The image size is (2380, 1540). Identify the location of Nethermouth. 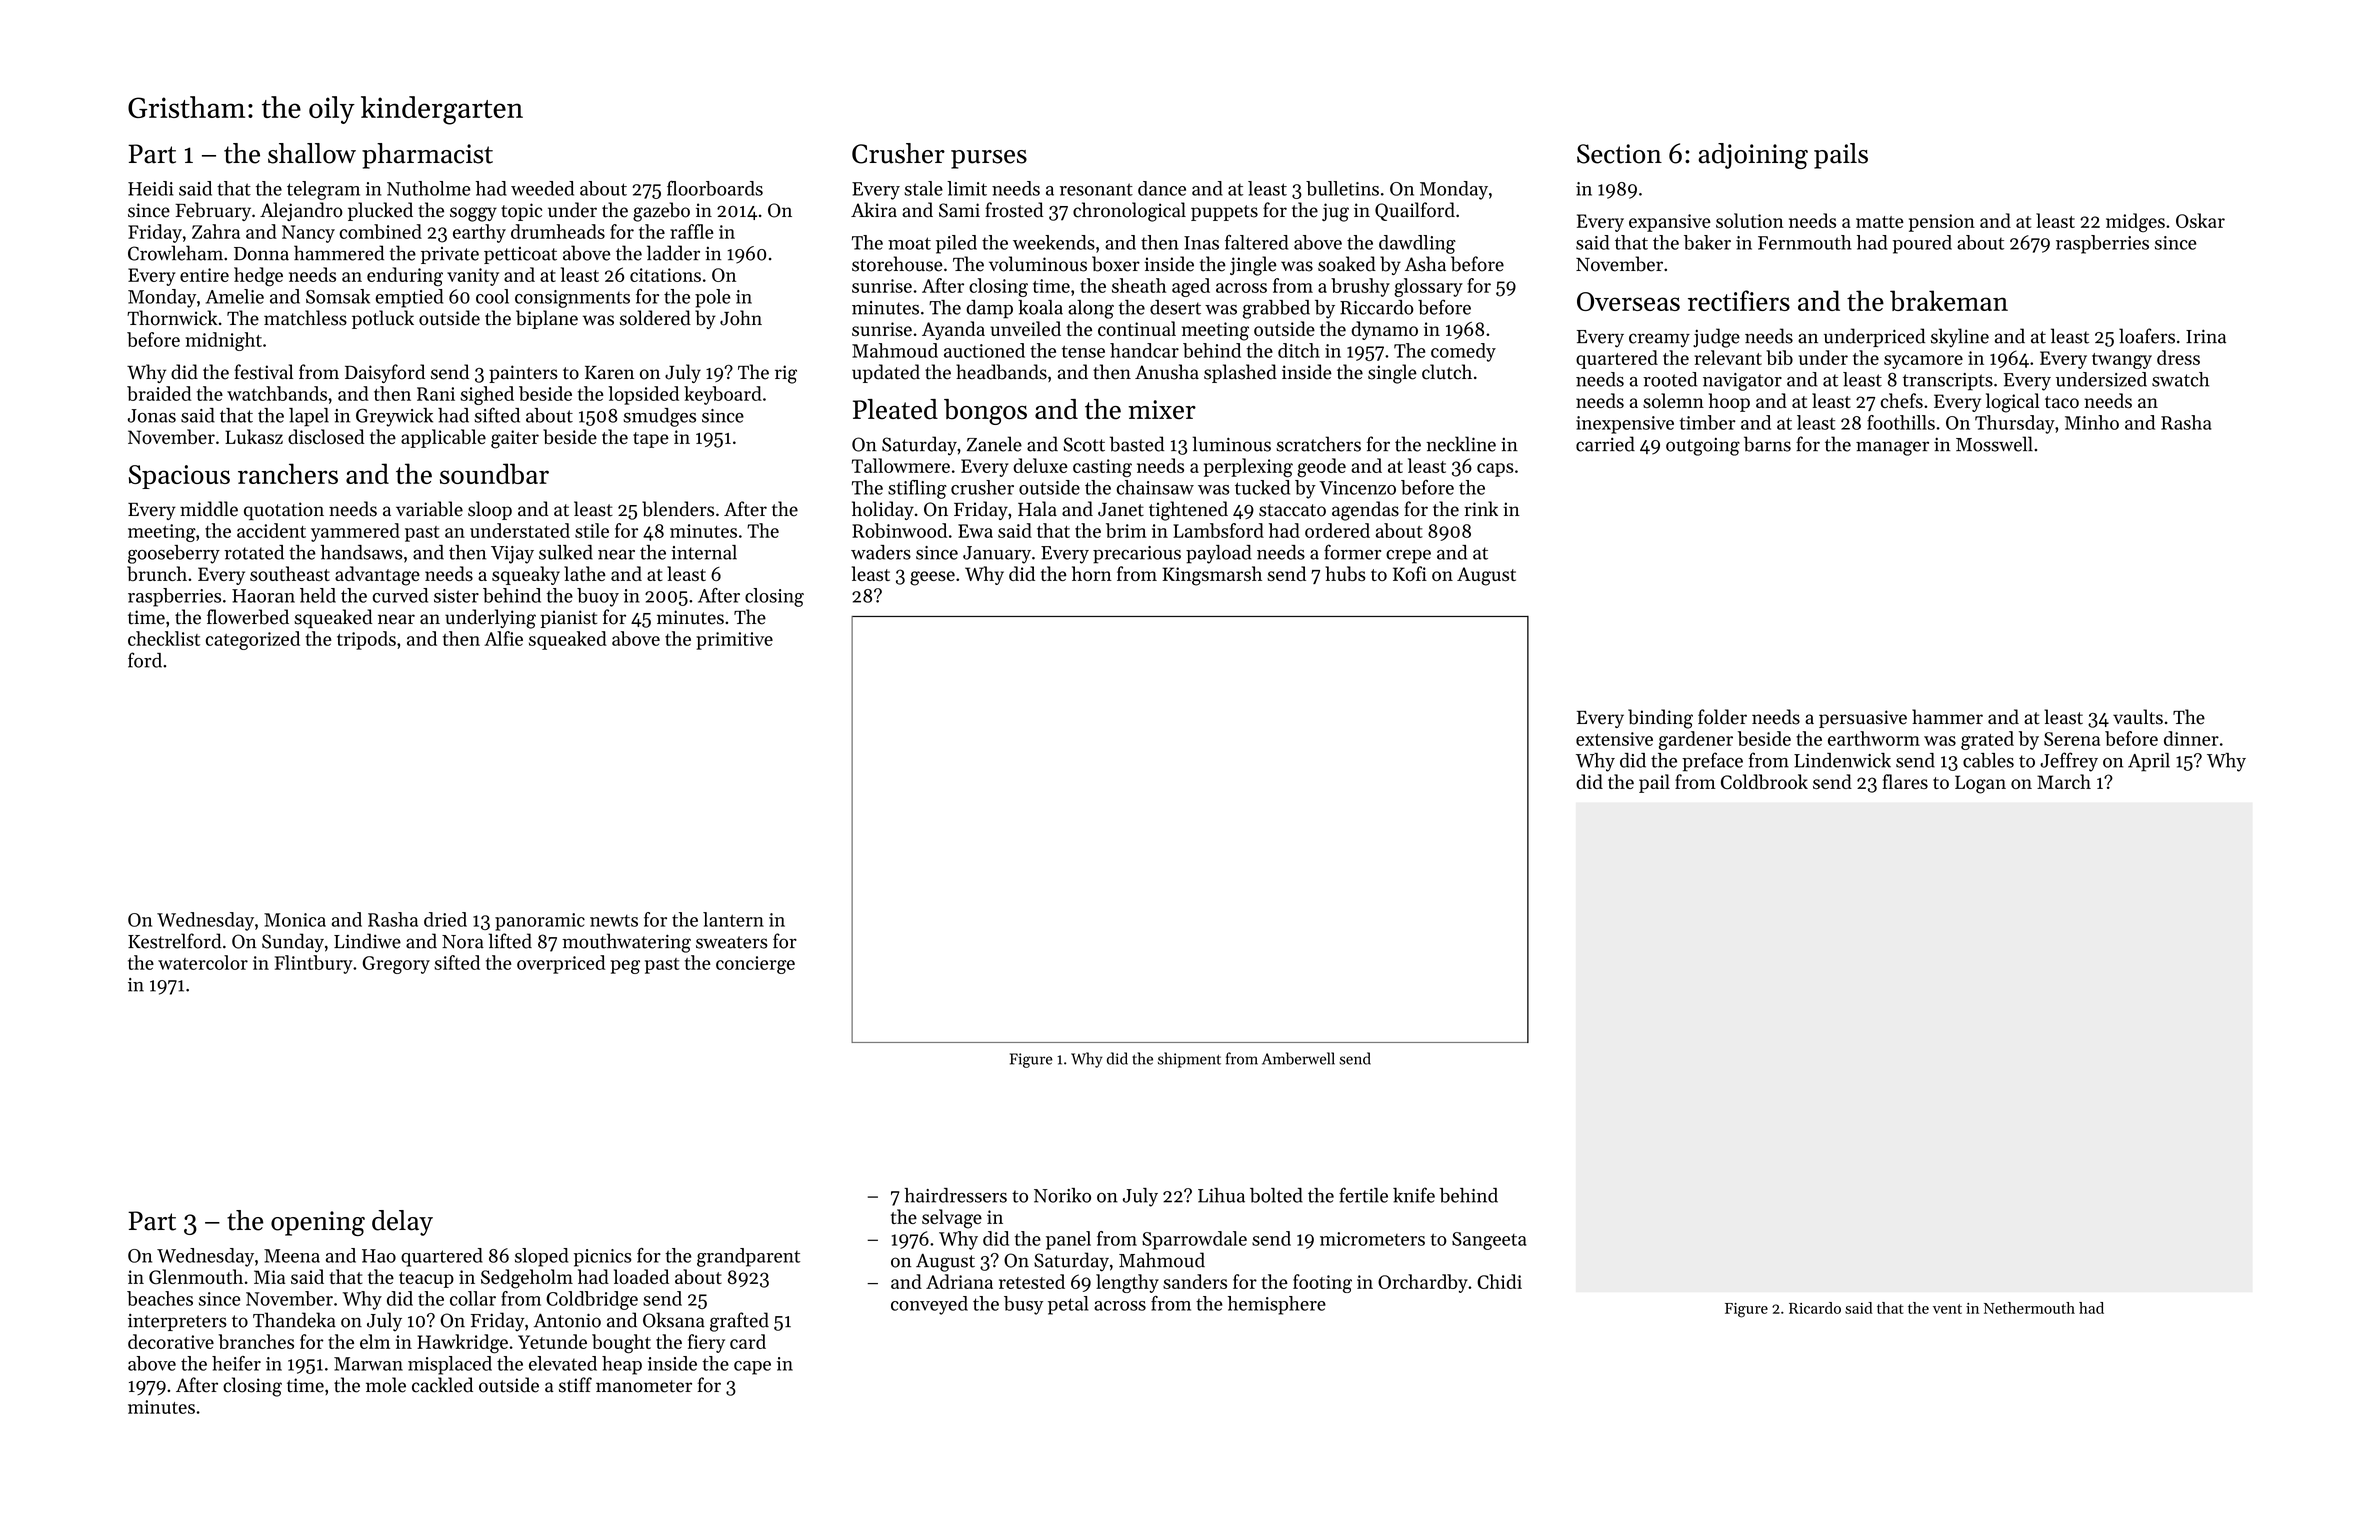
(2029, 1308).
